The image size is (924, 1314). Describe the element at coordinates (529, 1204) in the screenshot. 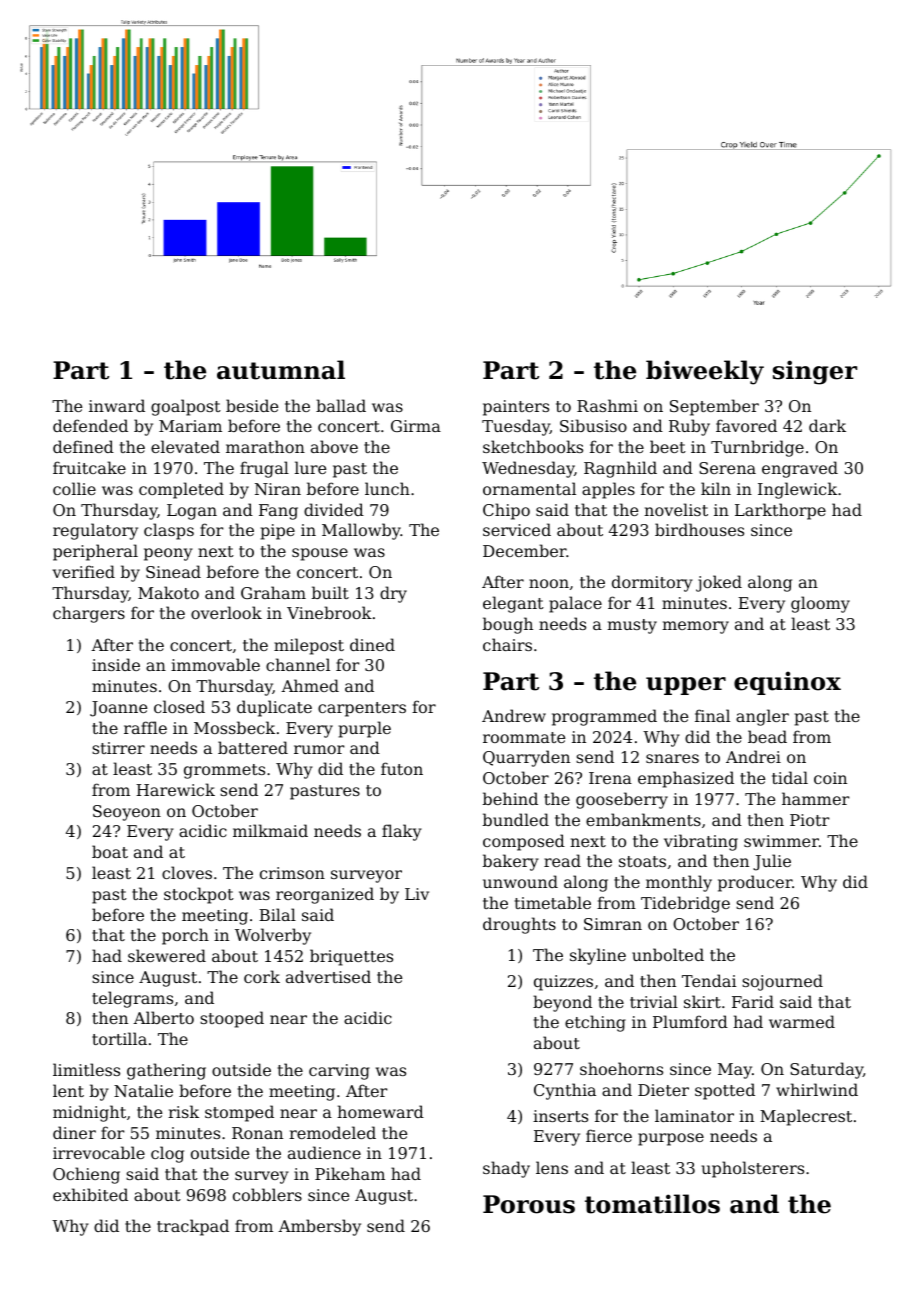

I see `Porous` at that location.
